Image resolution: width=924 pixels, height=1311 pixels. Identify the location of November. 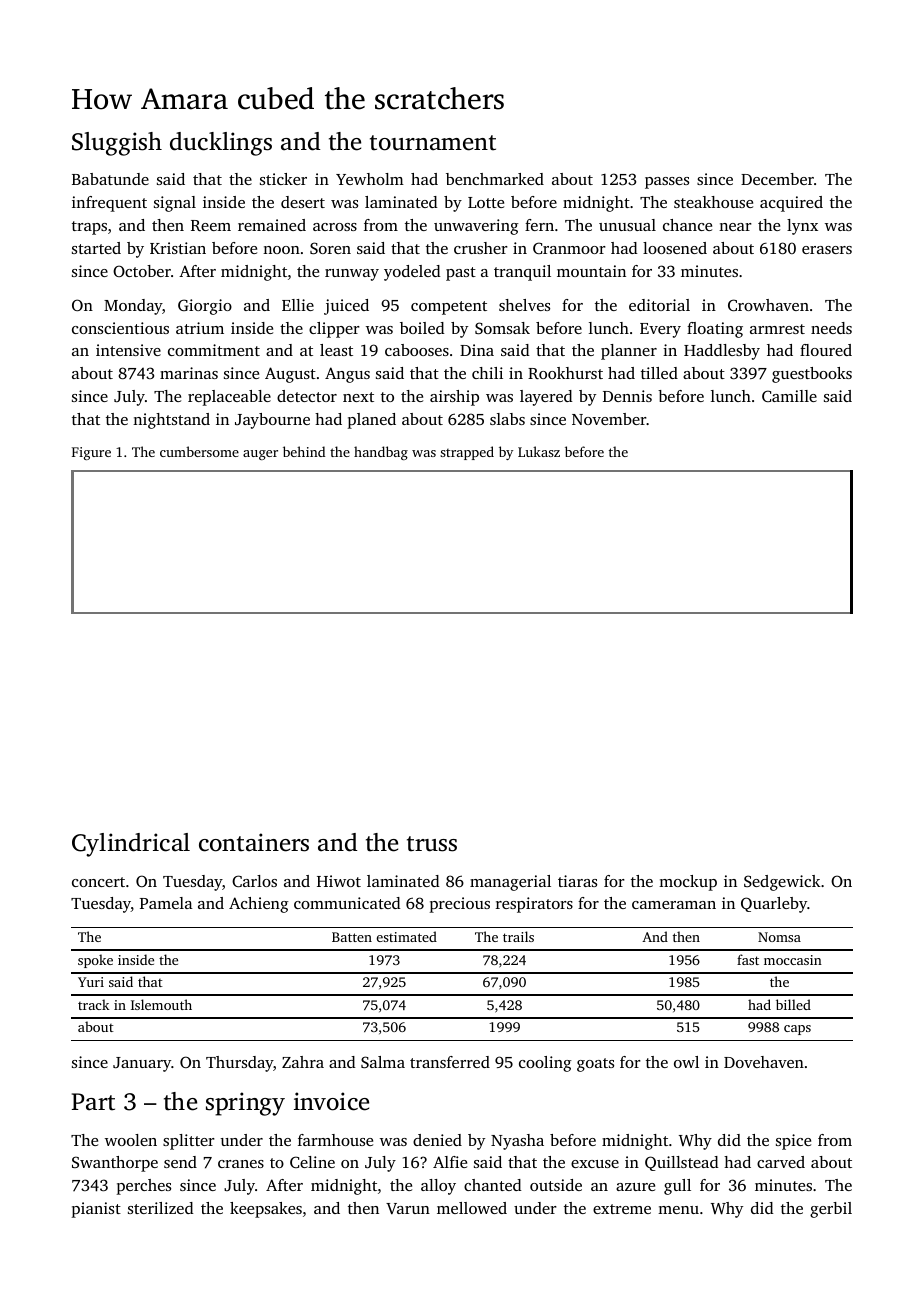
(609, 419).
